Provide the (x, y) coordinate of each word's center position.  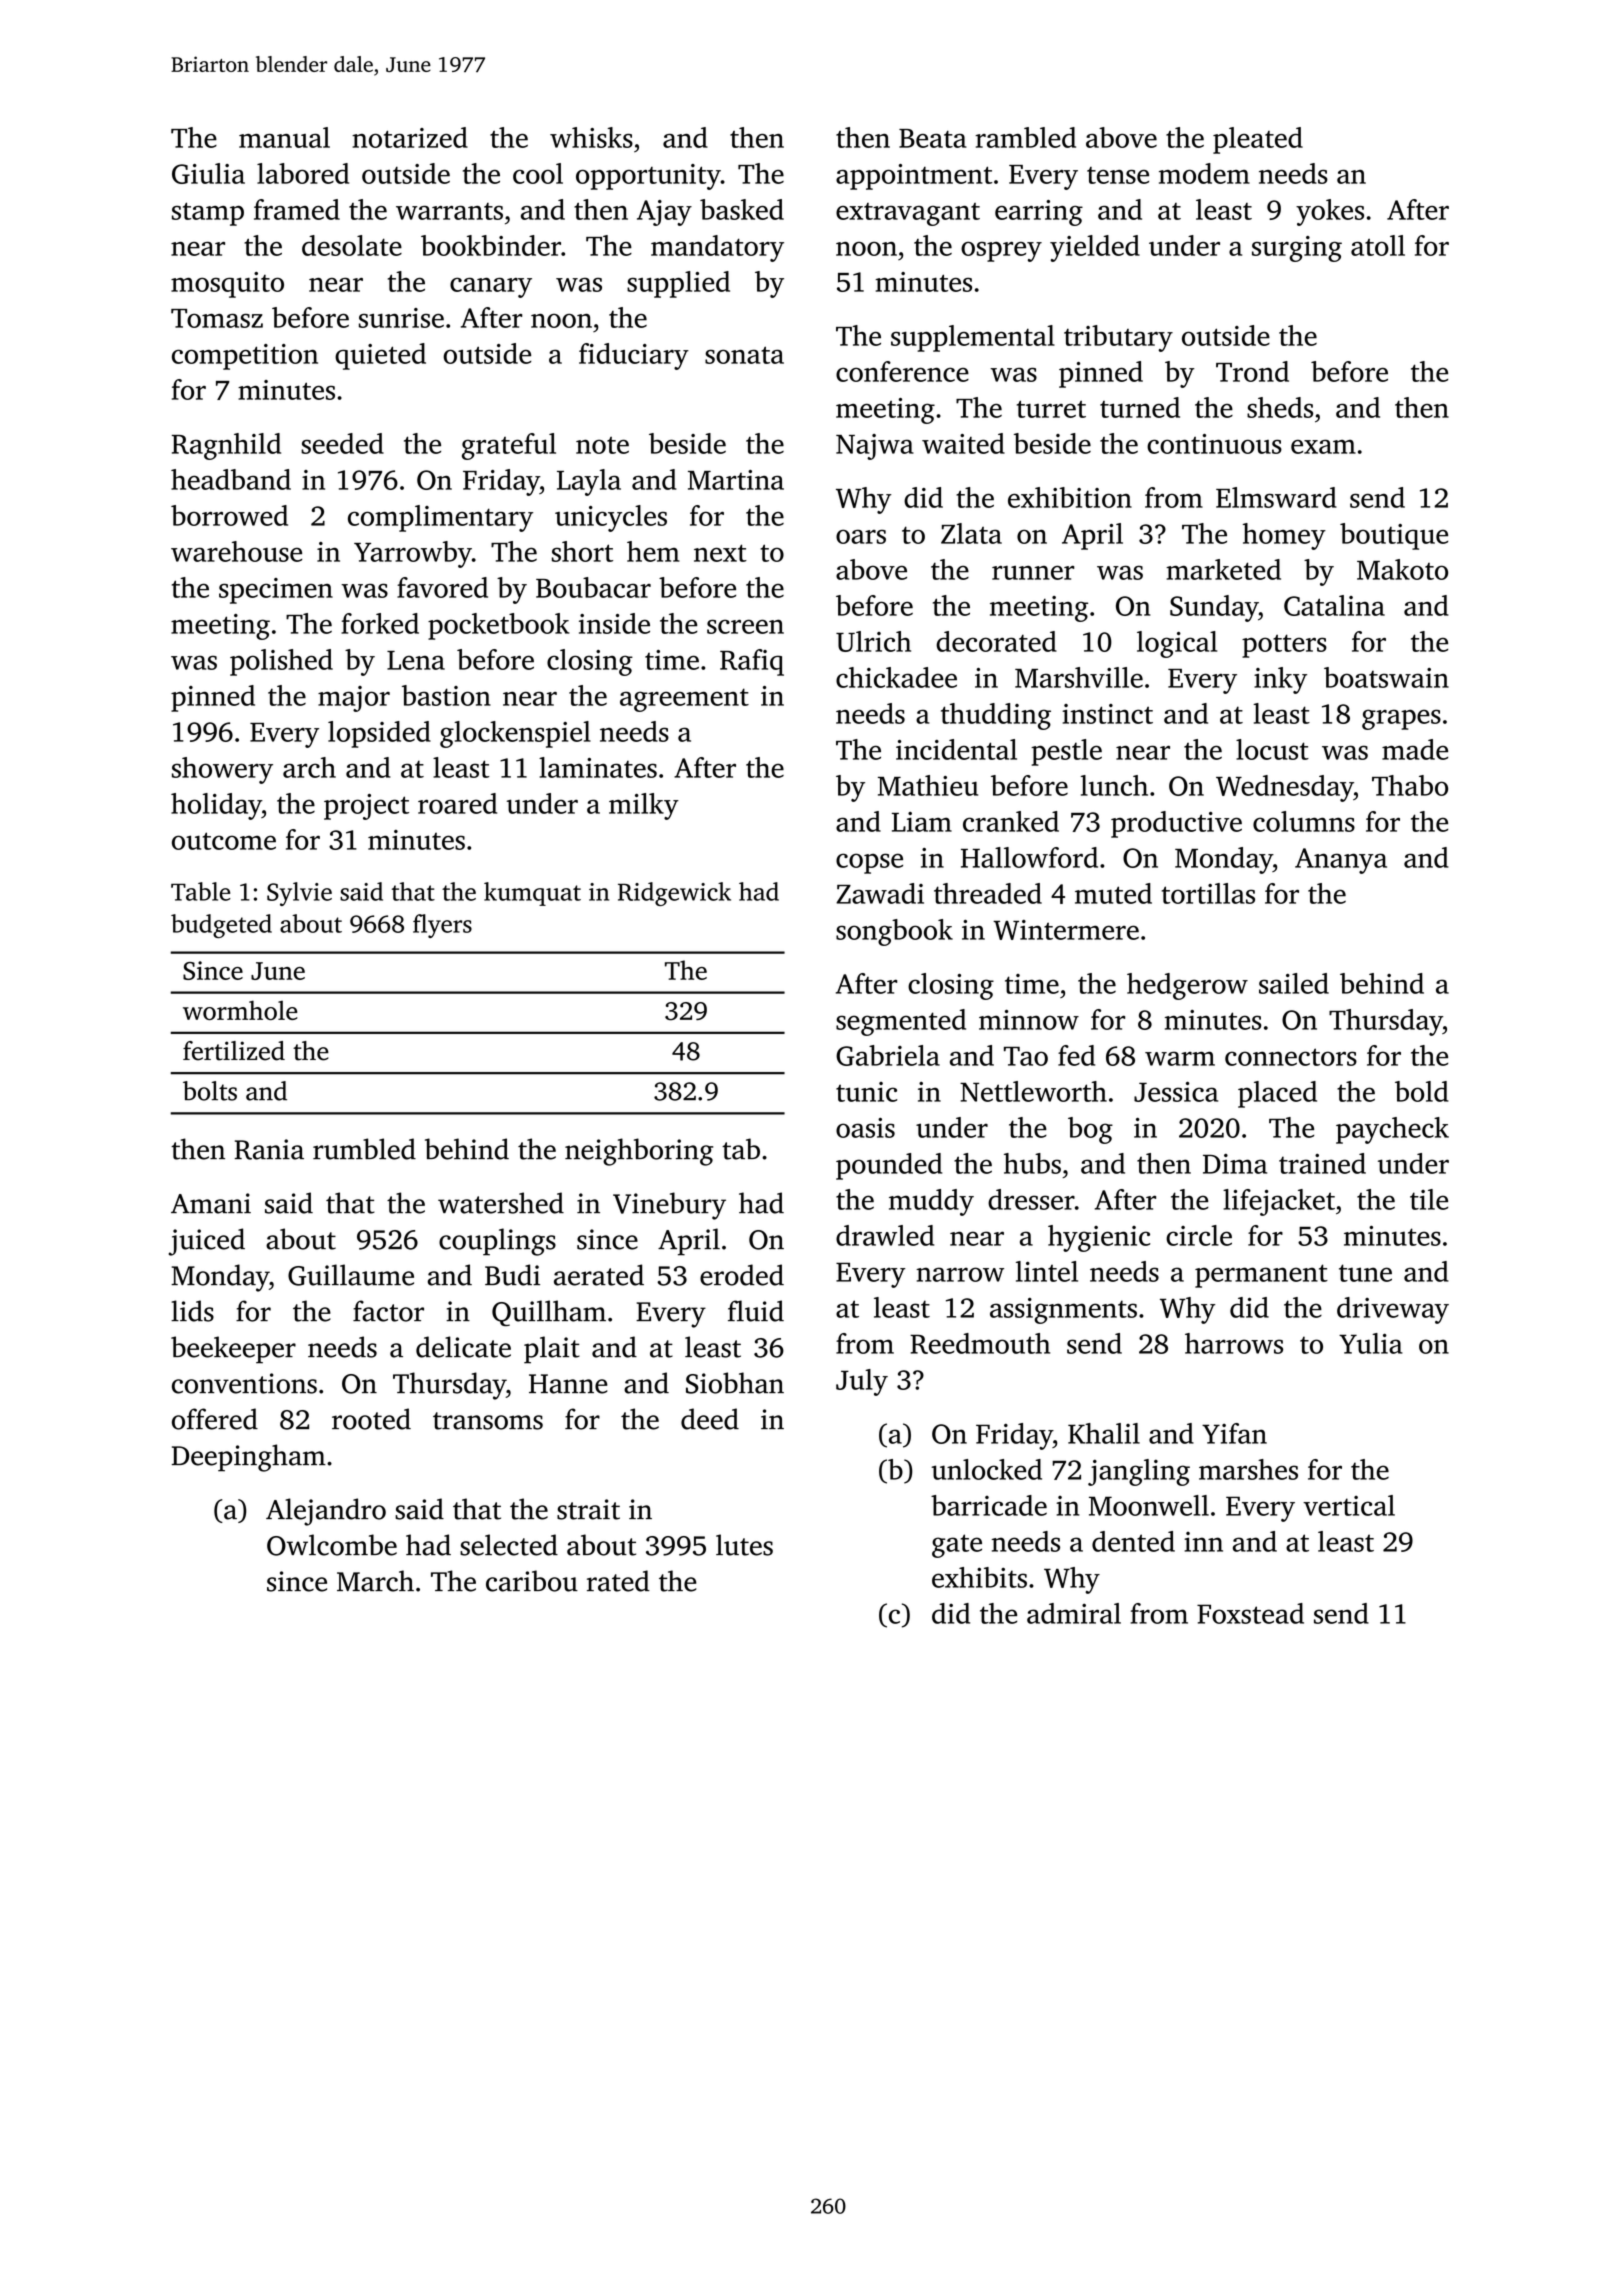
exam (1323, 447)
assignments (1063, 1311)
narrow (960, 1274)
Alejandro (326, 1512)
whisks (591, 137)
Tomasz (217, 318)
